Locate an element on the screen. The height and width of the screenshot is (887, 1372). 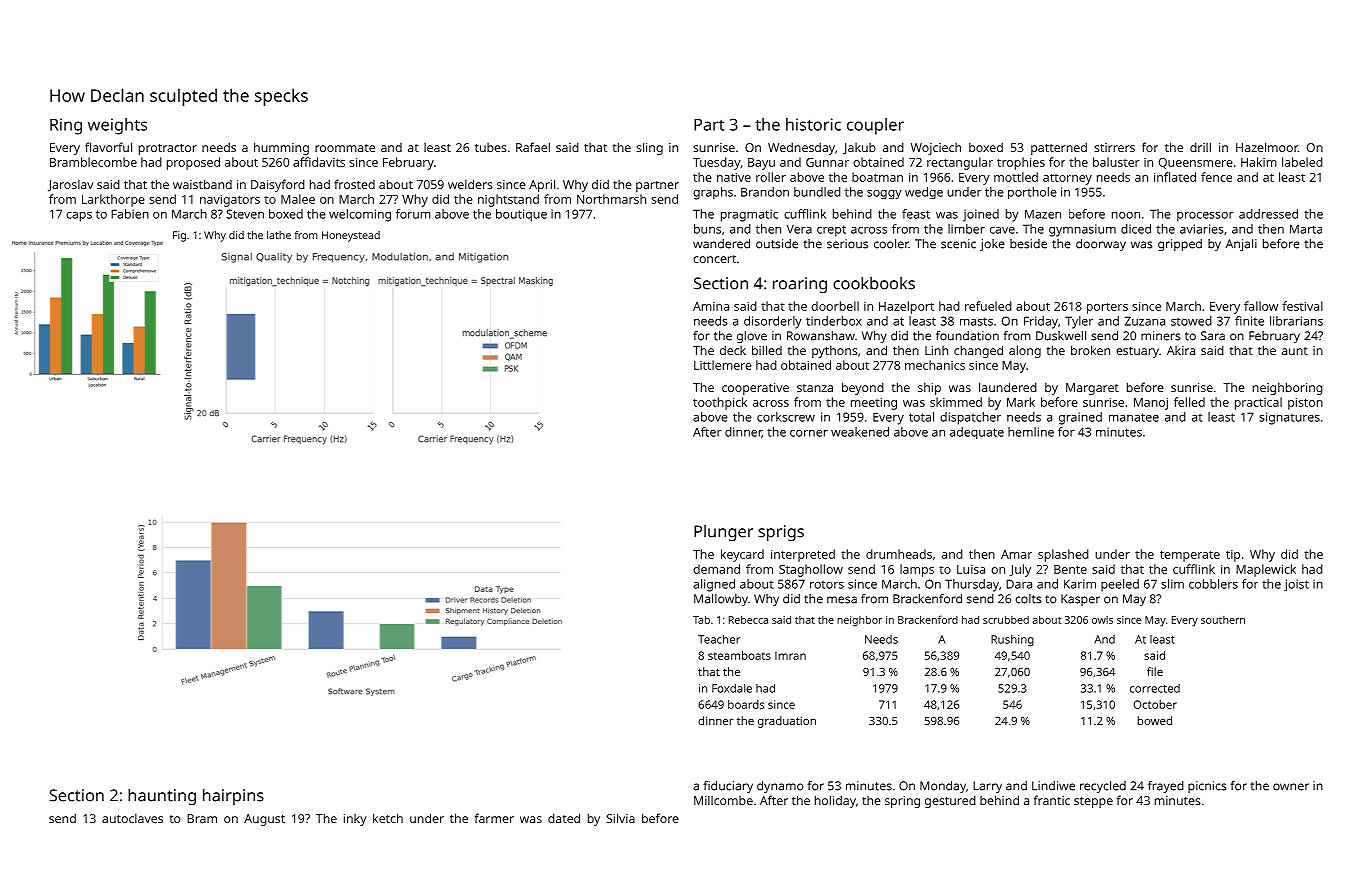
lathe is located at coordinates (279, 235).
